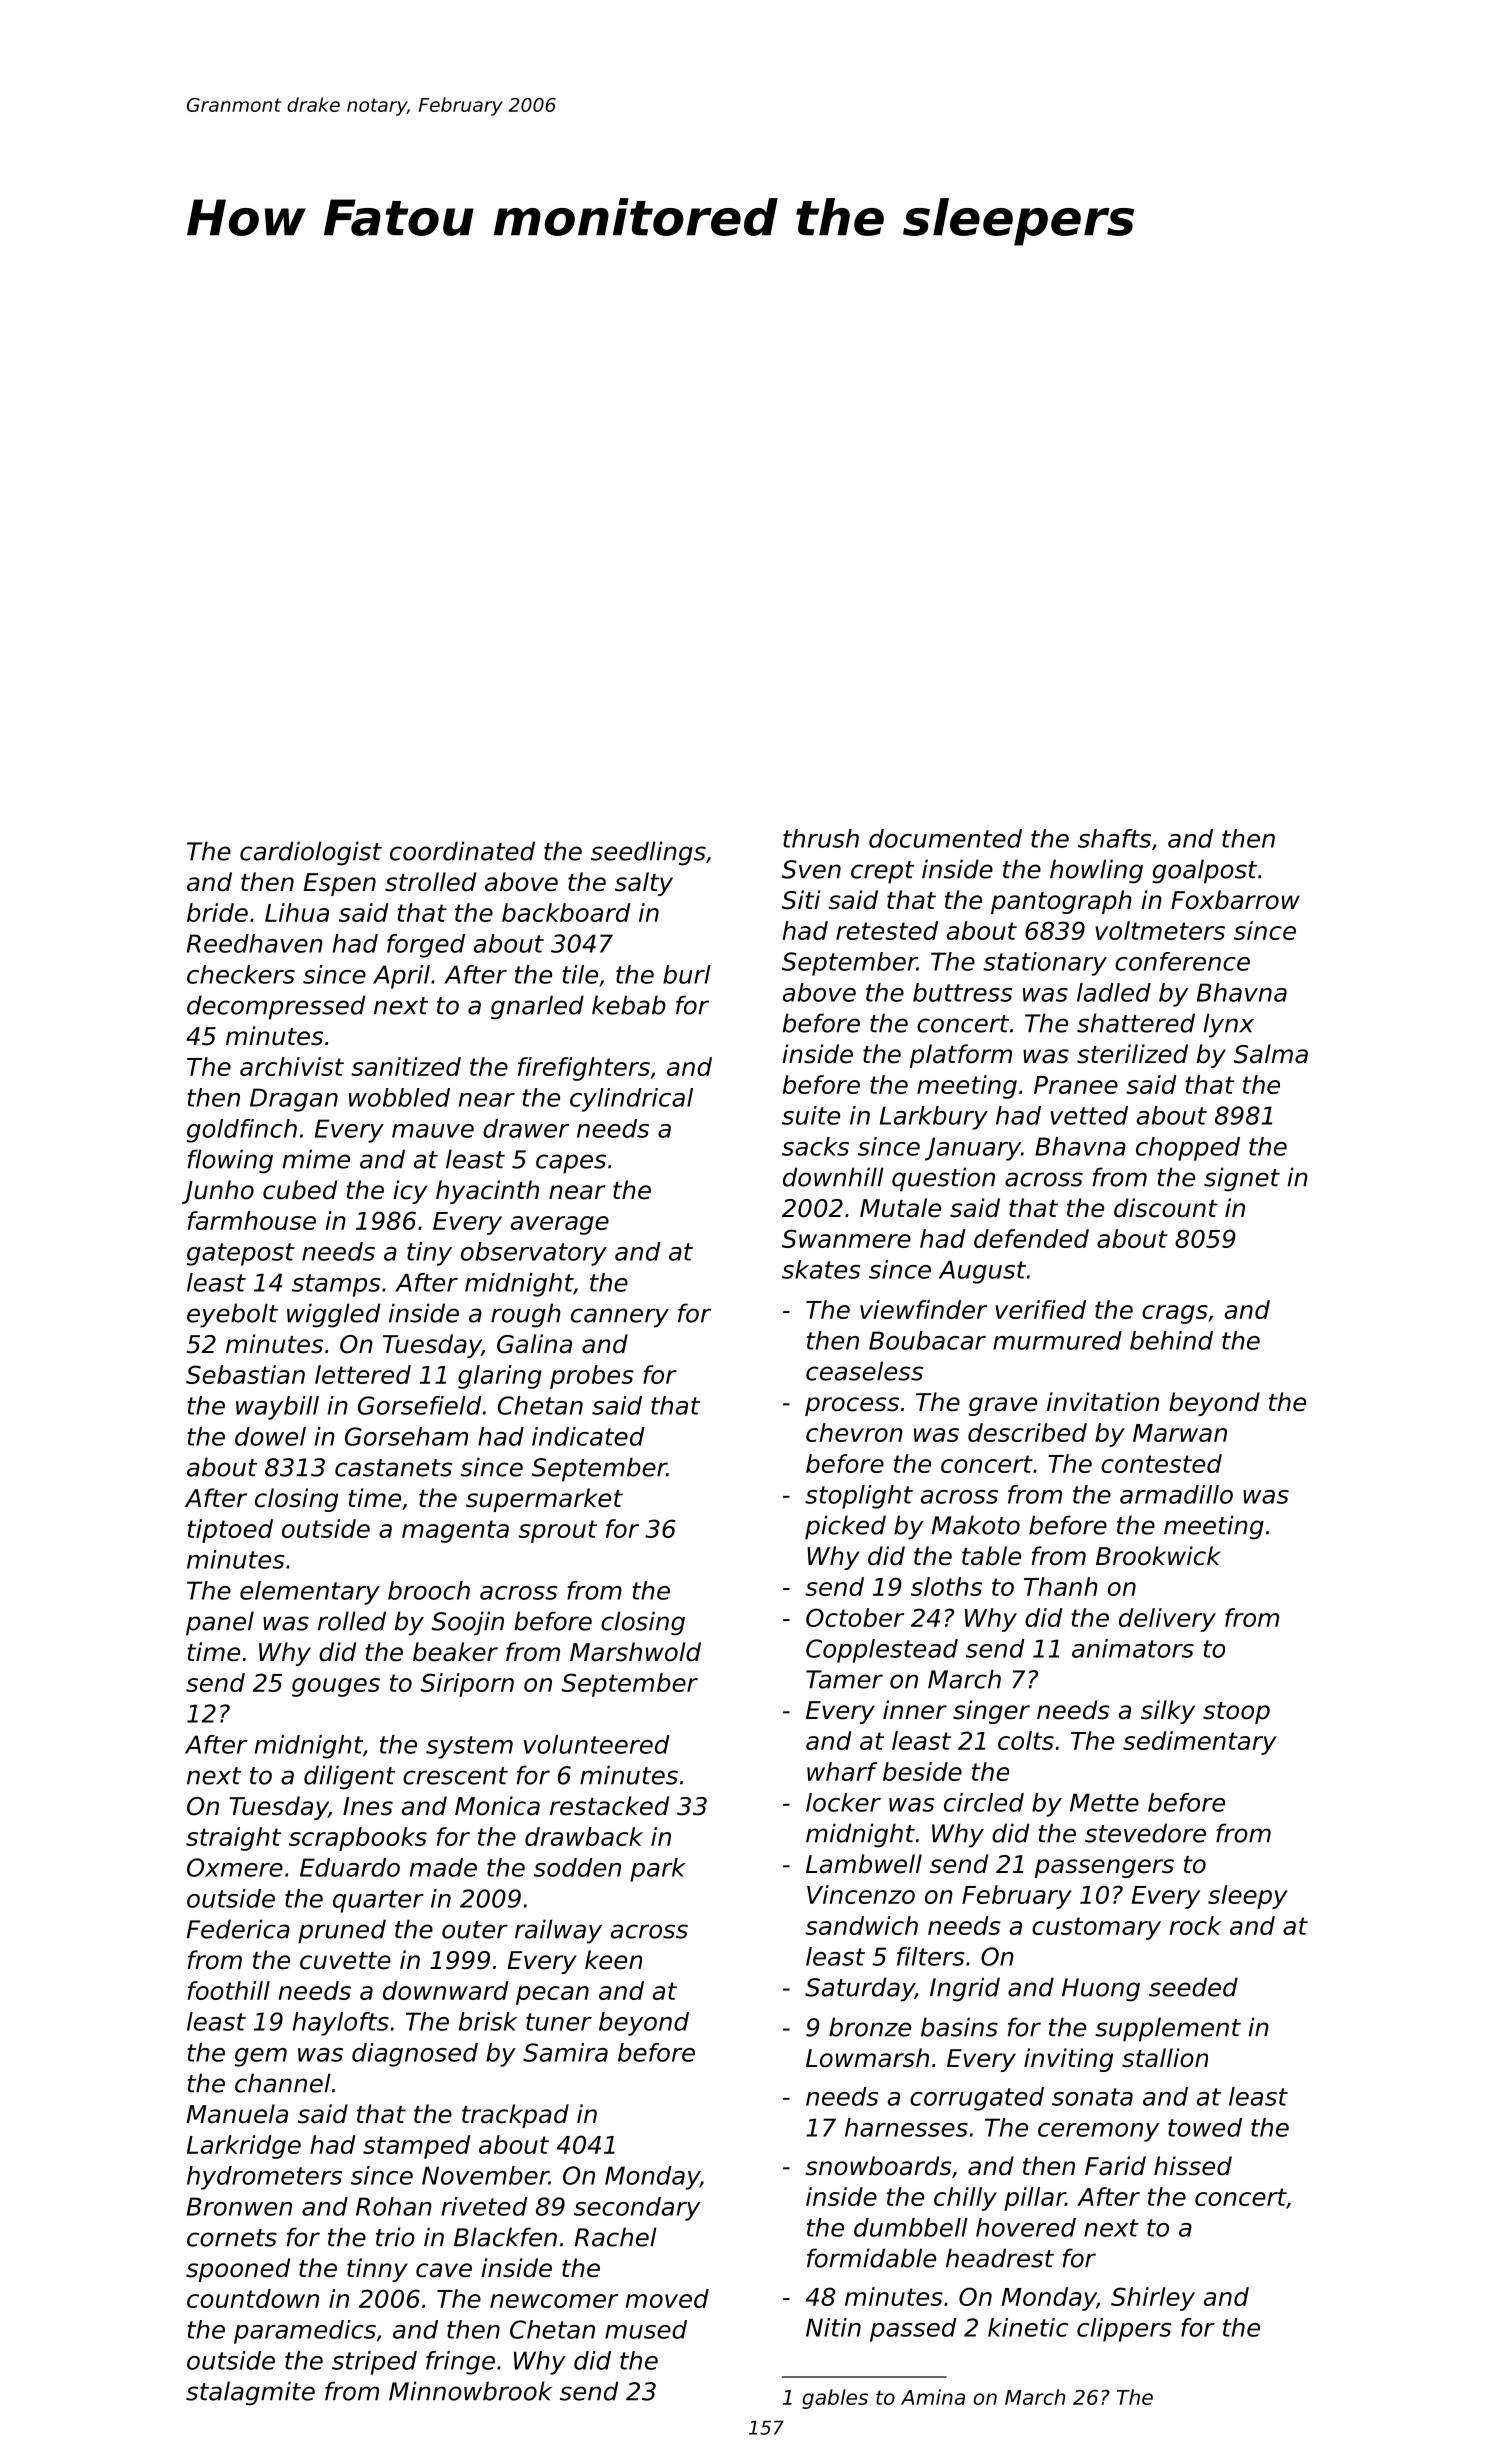  I want to click on thrush, so click(821, 838).
